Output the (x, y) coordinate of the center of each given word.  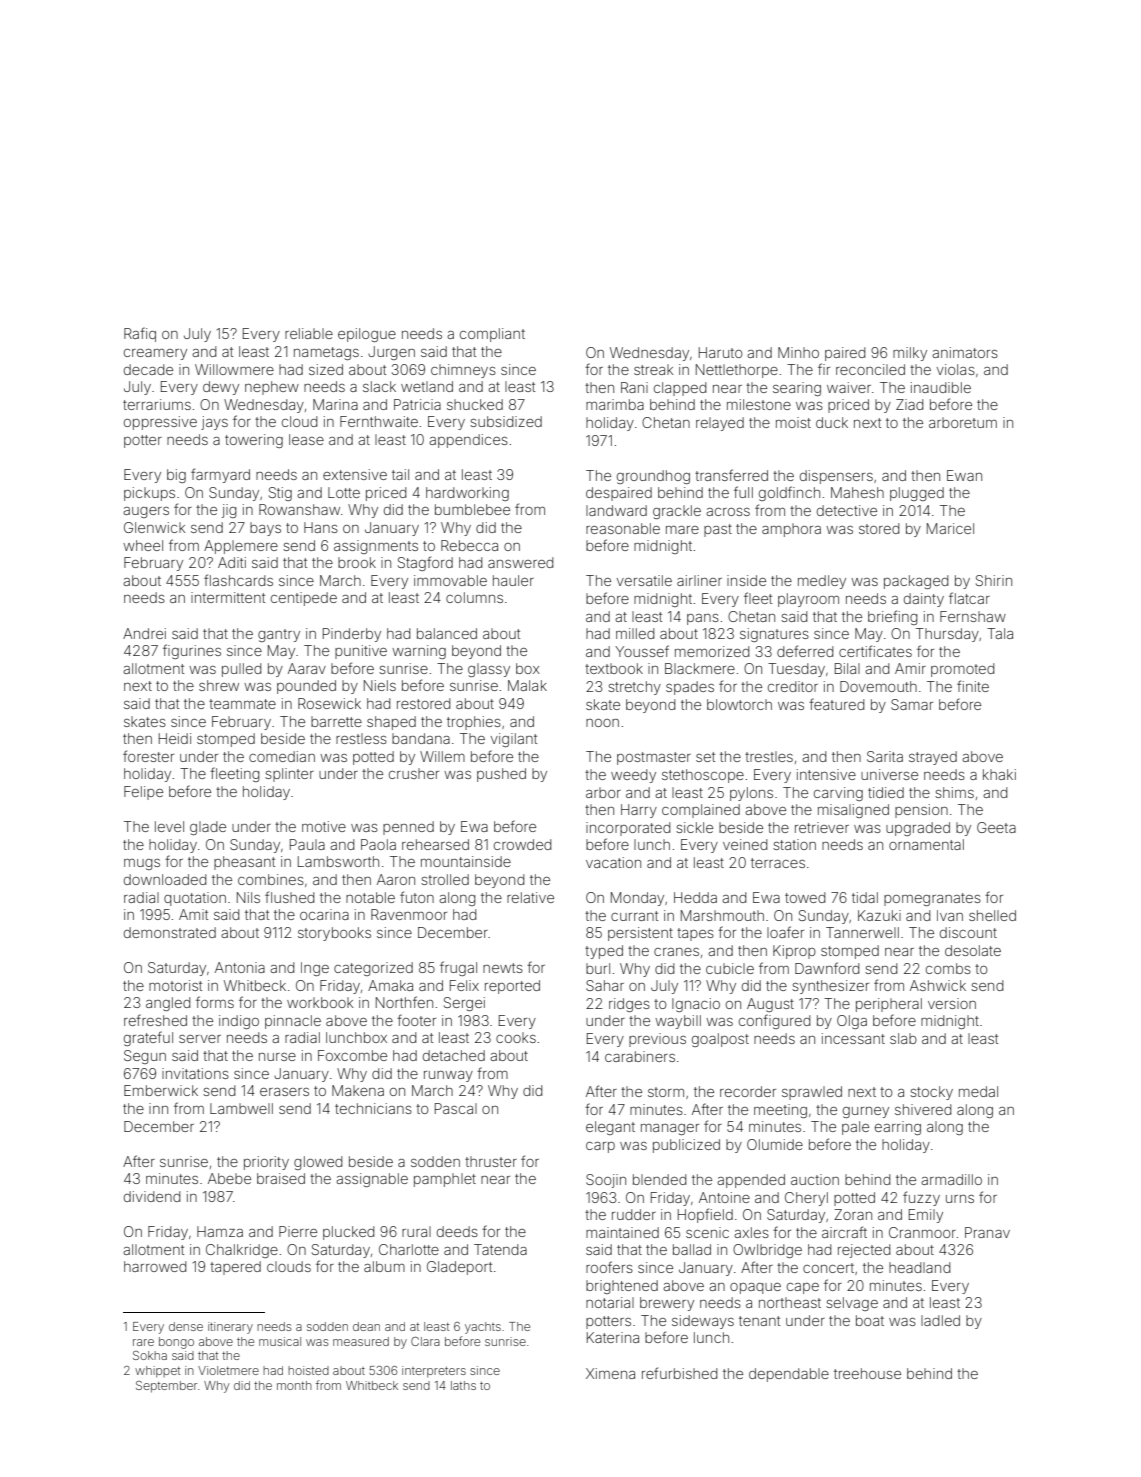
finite (973, 686)
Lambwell (241, 1108)
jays (214, 423)
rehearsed (435, 844)
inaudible (941, 387)
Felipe (143, 793)
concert (828, 1268)
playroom (808, 600)
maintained (622, 1232)
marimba (615, 404)
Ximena (610, 1373)
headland (919, 1267)
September (166, 1387)
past (718, 530)
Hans (321, 527)
